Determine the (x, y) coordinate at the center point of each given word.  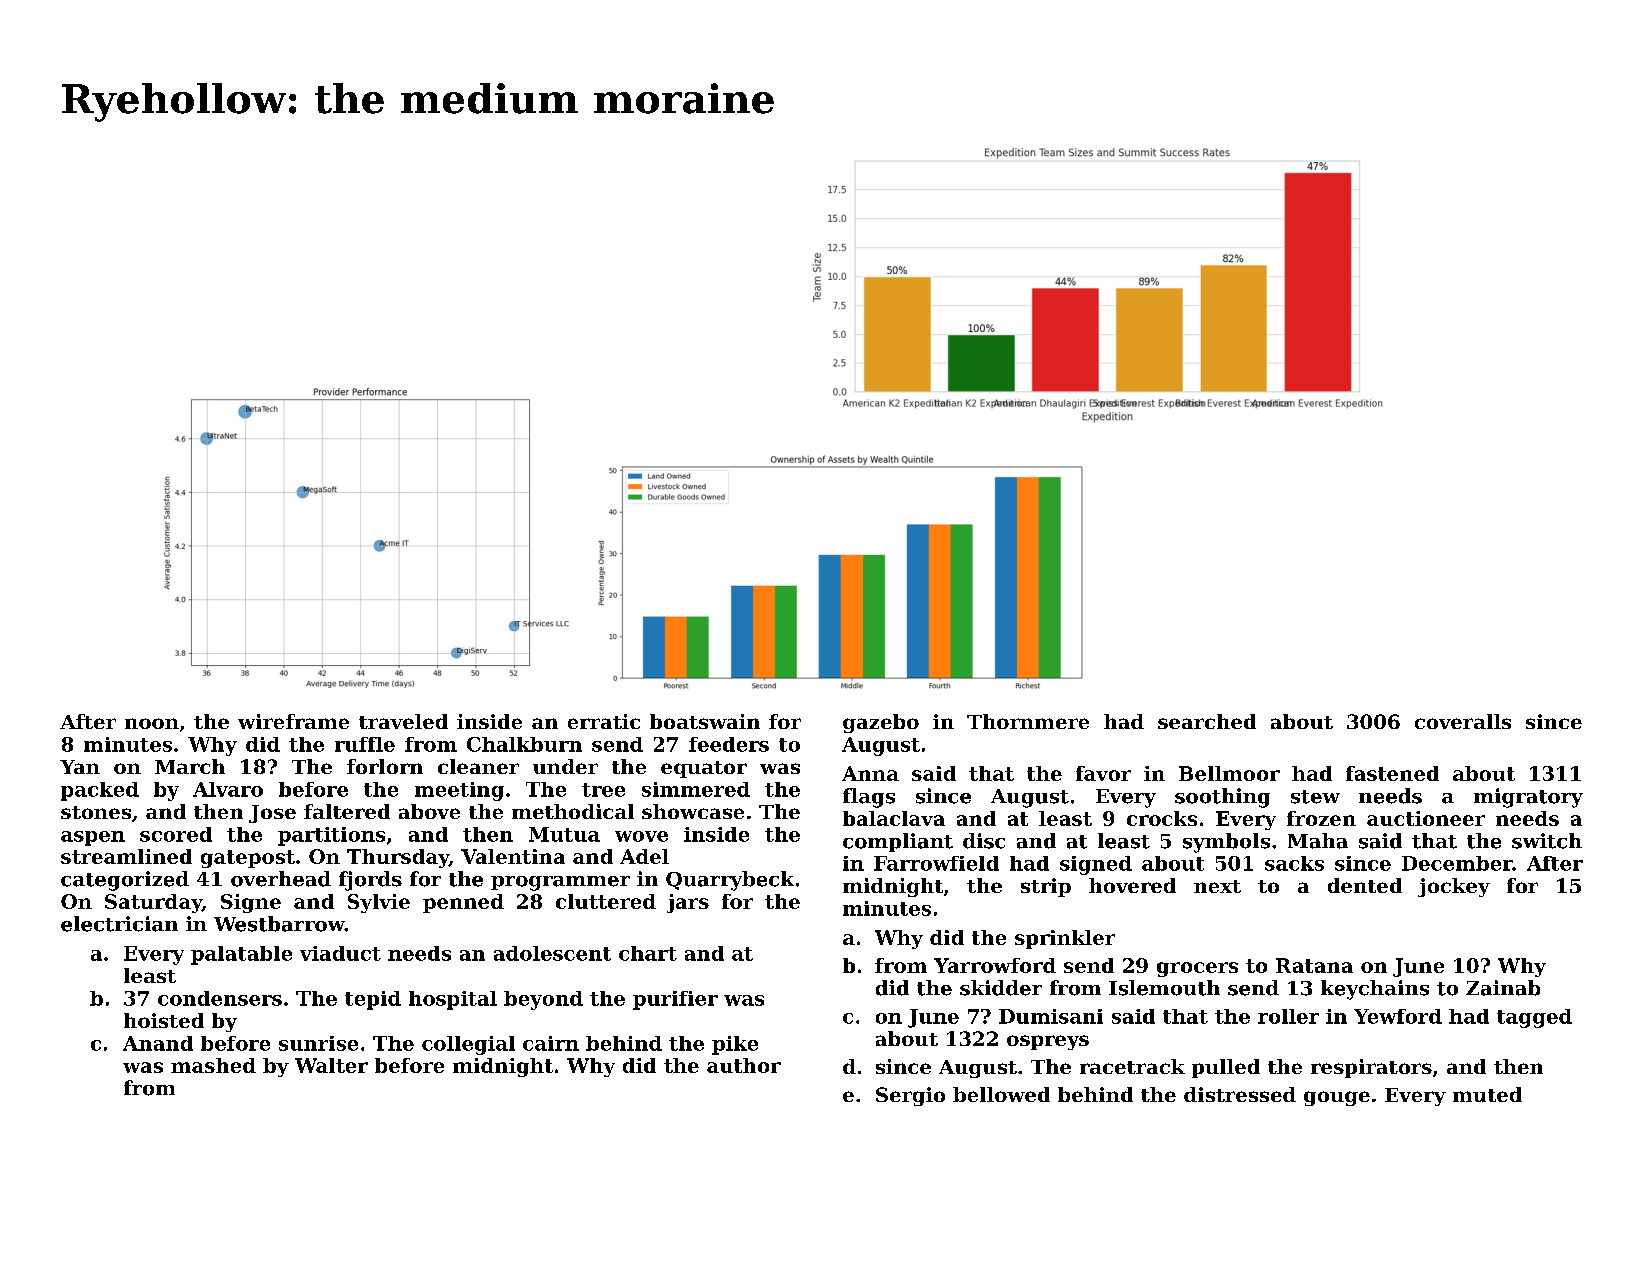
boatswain (705, 721)
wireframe (293, 721)
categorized (125, 881)
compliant (898, 842)
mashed (213, 1065)
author (744, 1065)
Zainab (1503, 988)
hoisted (164, 1020)
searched (1207, 721)
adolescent (552, 953)
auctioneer (1426, 818)
